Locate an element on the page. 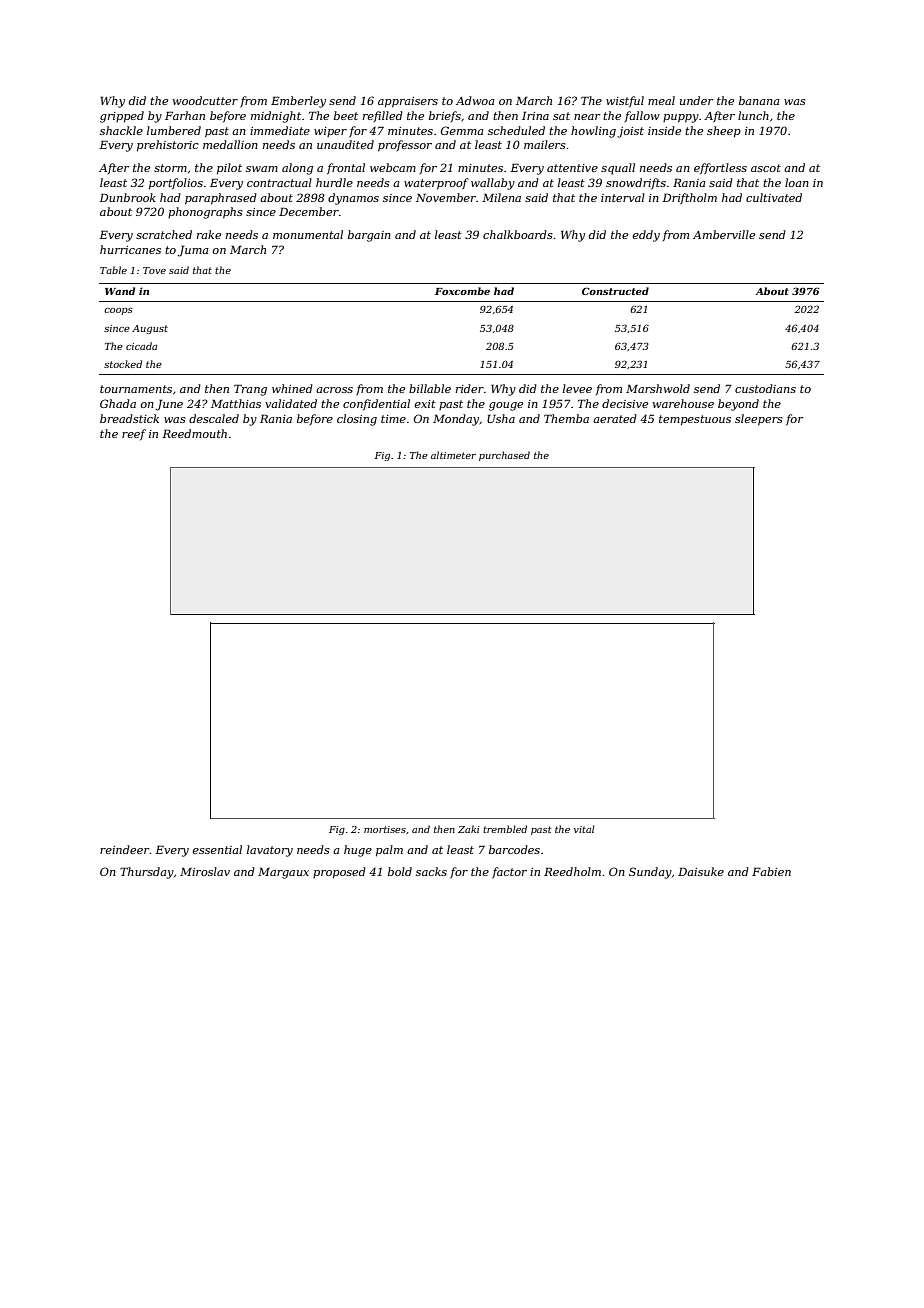 This image has height=1308, width=924. Foxcombe is located at coordinates (462, 291).
